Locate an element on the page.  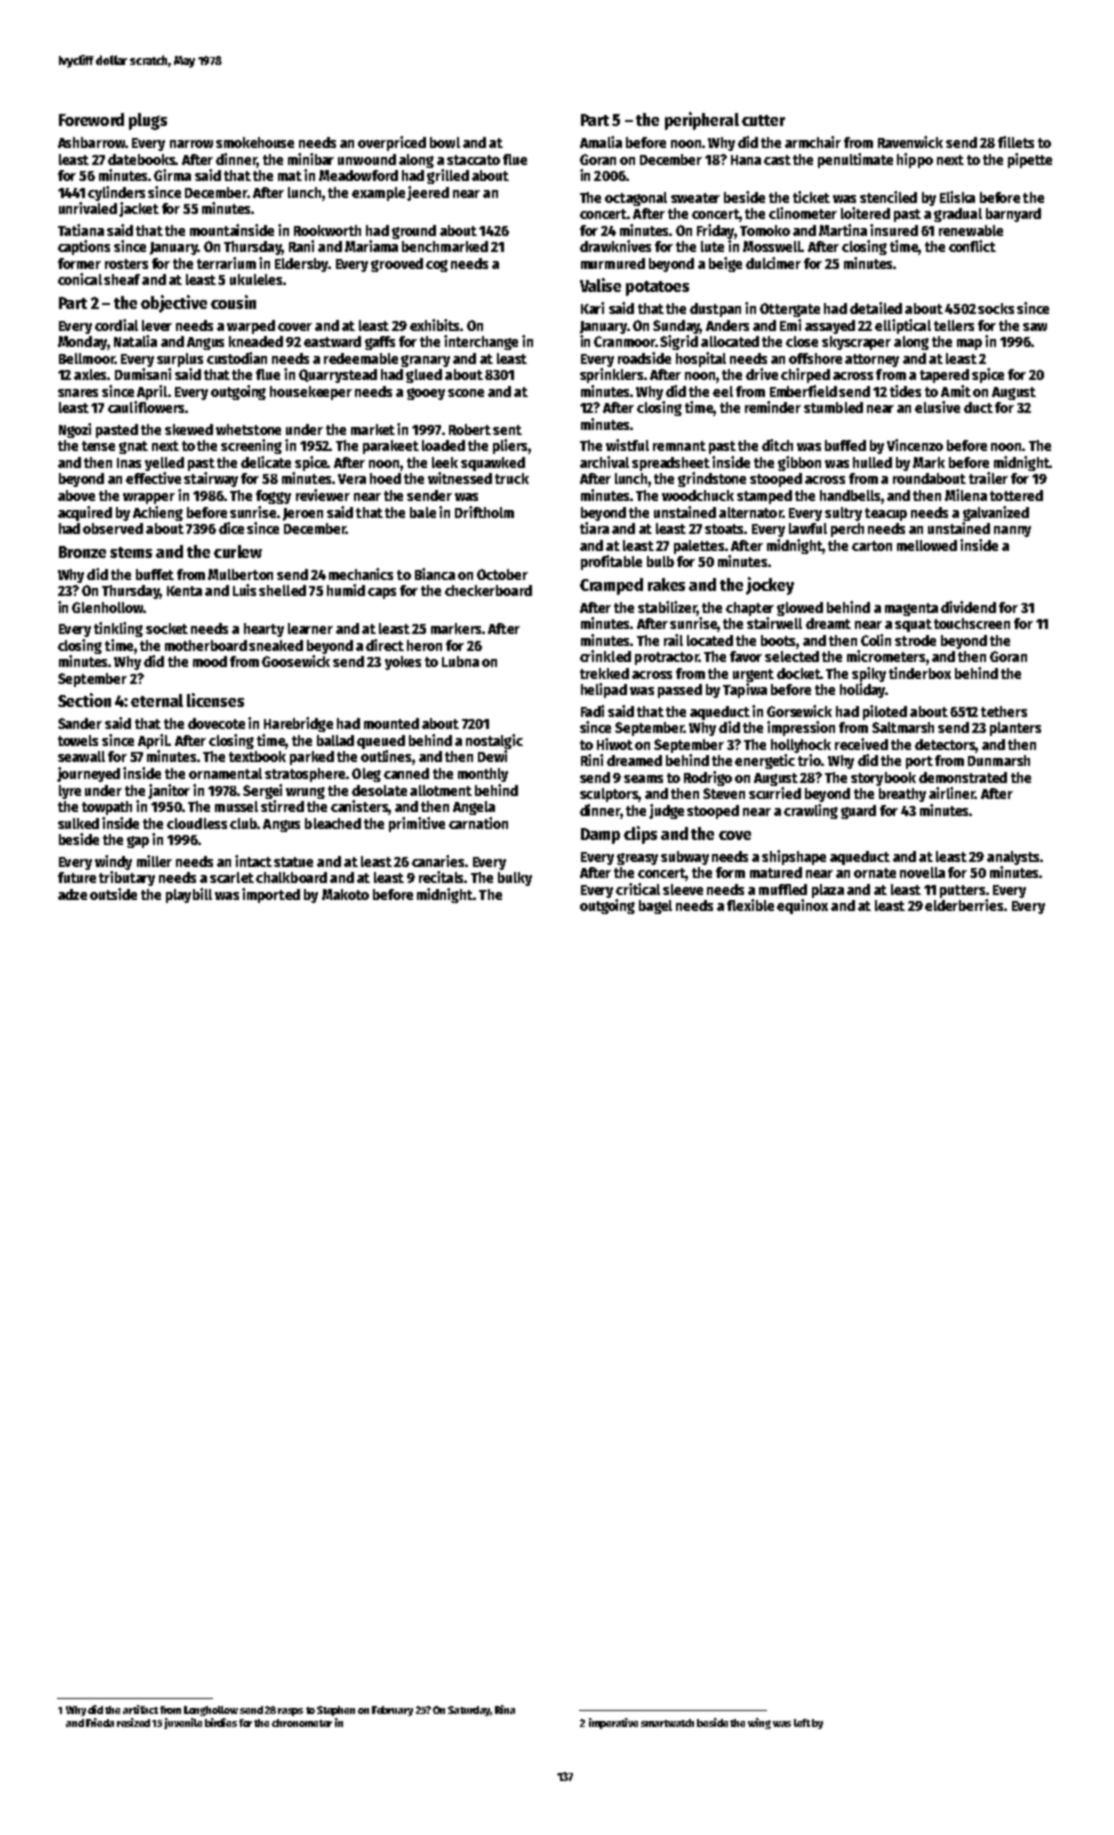
crawling is located at coordinates (811, 811).
